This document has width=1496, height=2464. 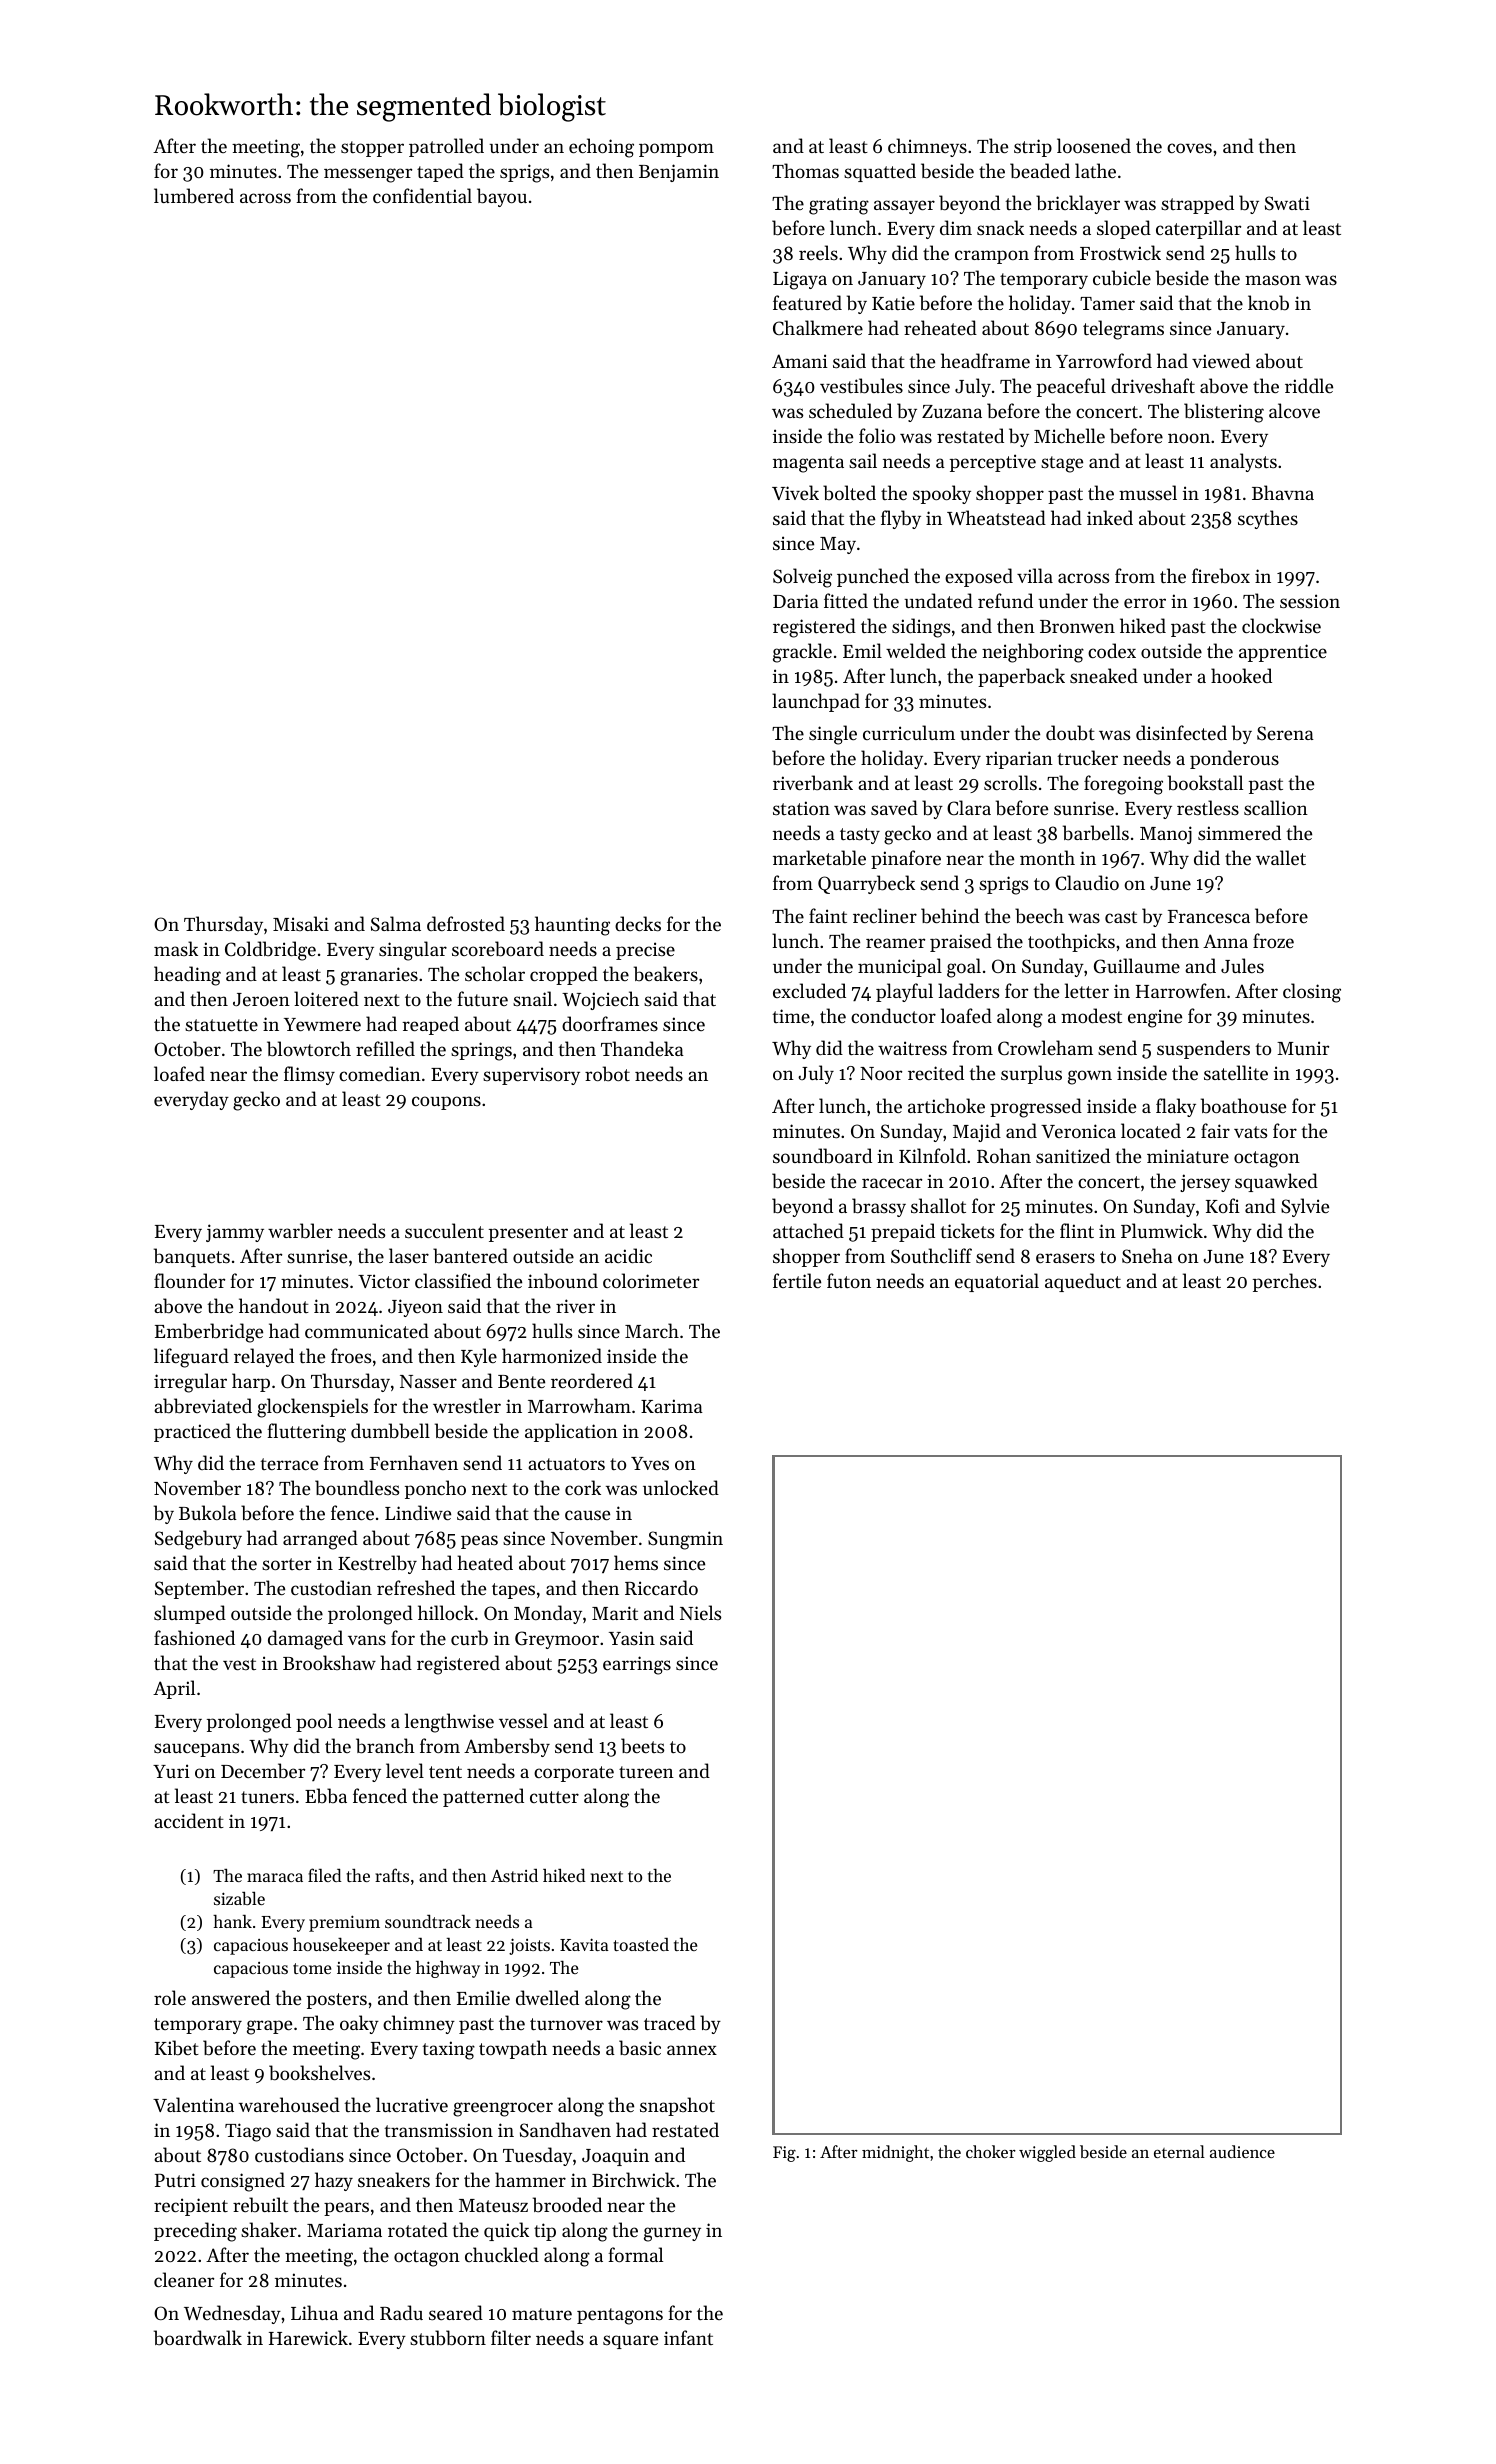 I want to click on acidic, so click(x=628, y=1255).
